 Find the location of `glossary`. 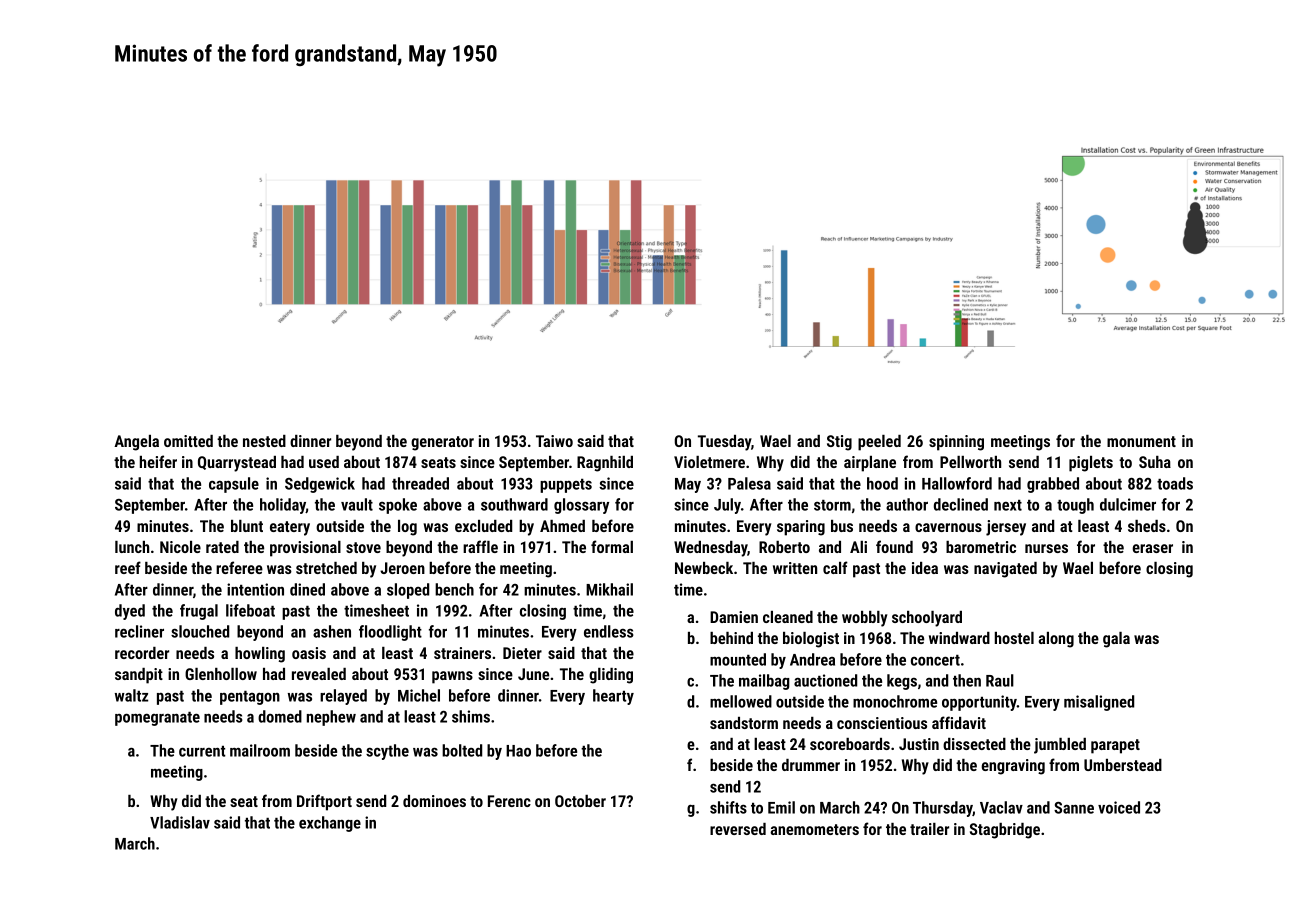

glossary is located at coordinates (581, 506).
